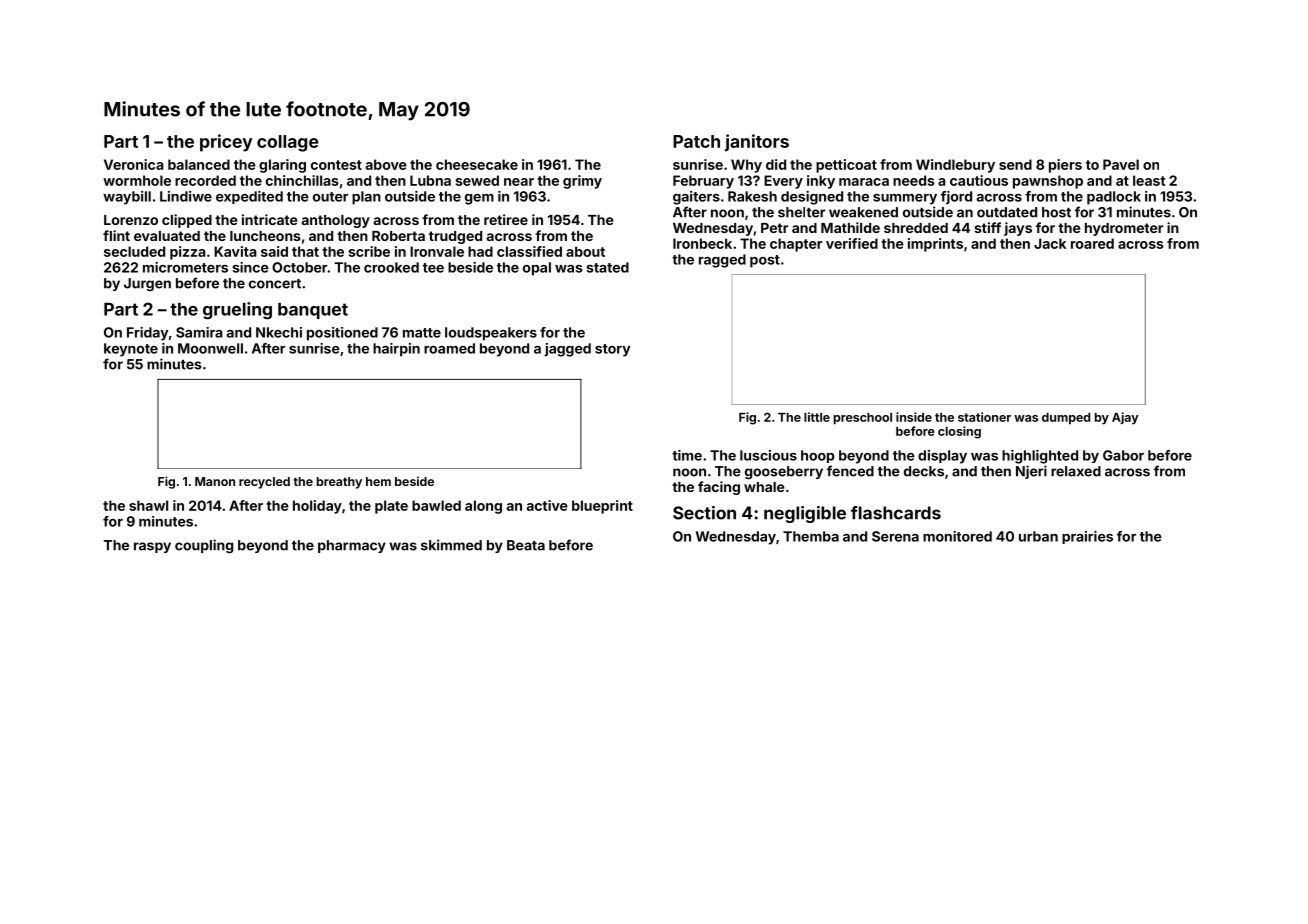  What do you see at coordinates (1125, 418) in the screenshot?
I see `Ajay` at bounding box center [1125, 418].
